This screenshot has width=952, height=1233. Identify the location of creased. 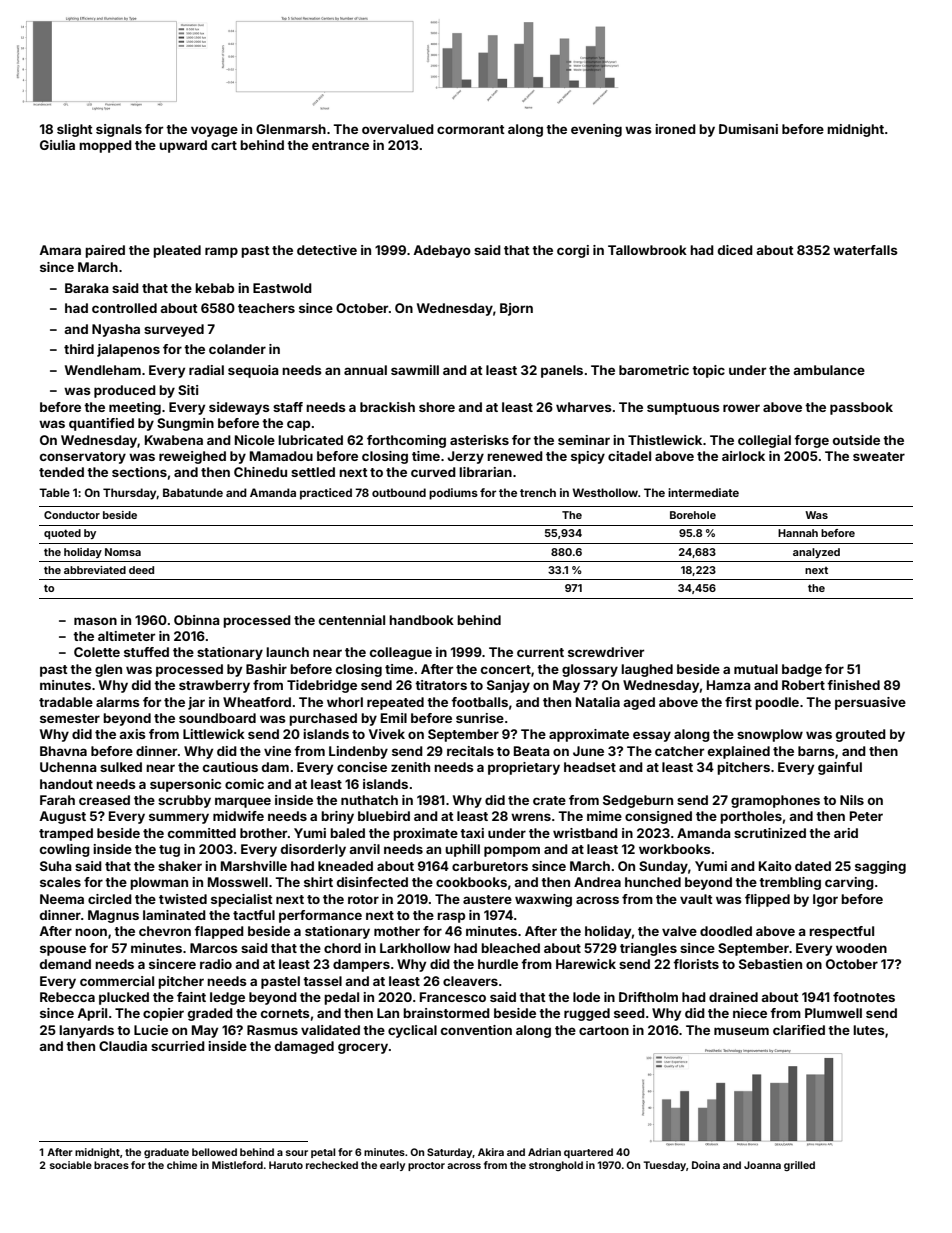
(104, 800).
